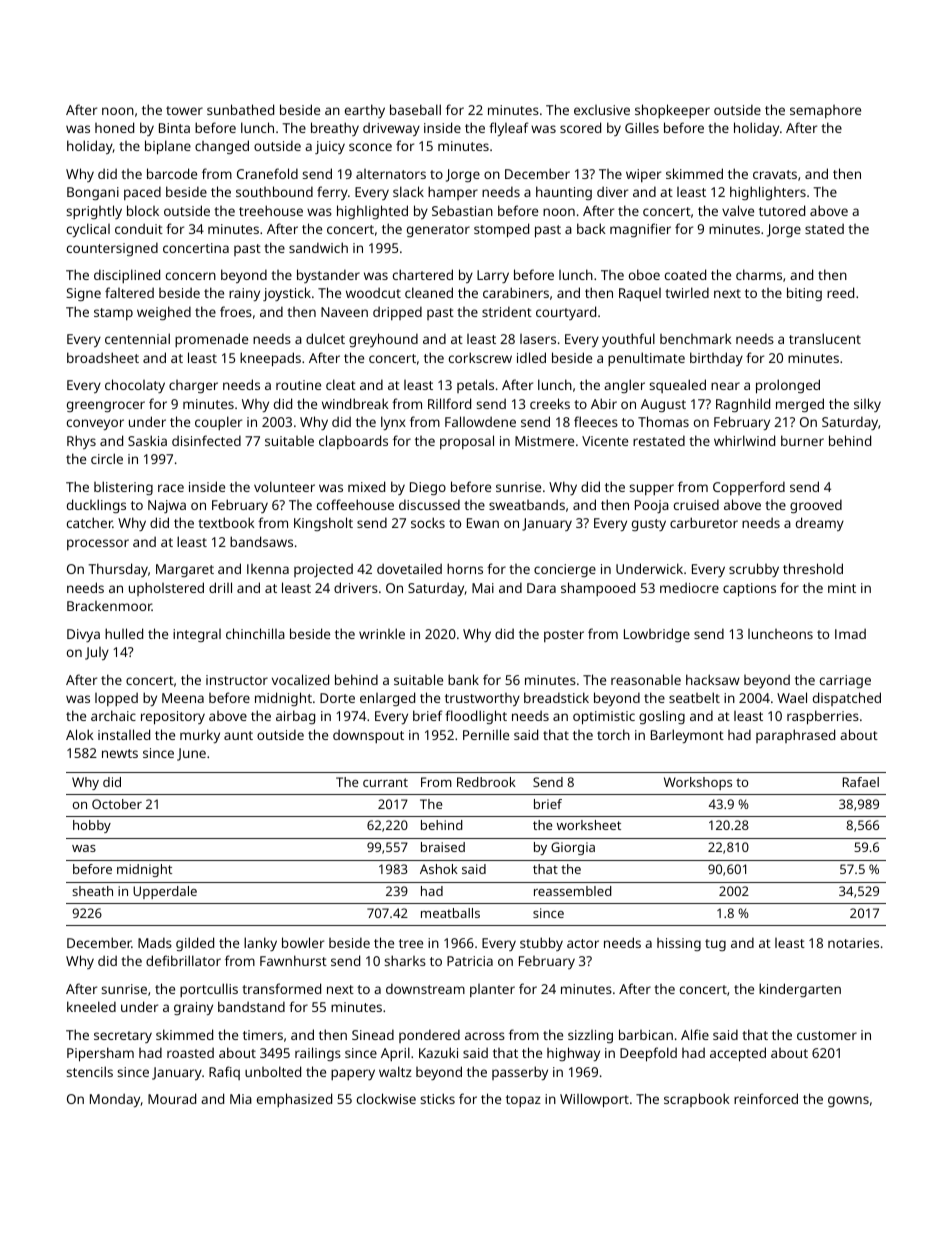  What do you see at coordinates (443, 847) in the image?
I see `braised` at bounding box center [443, 847].
